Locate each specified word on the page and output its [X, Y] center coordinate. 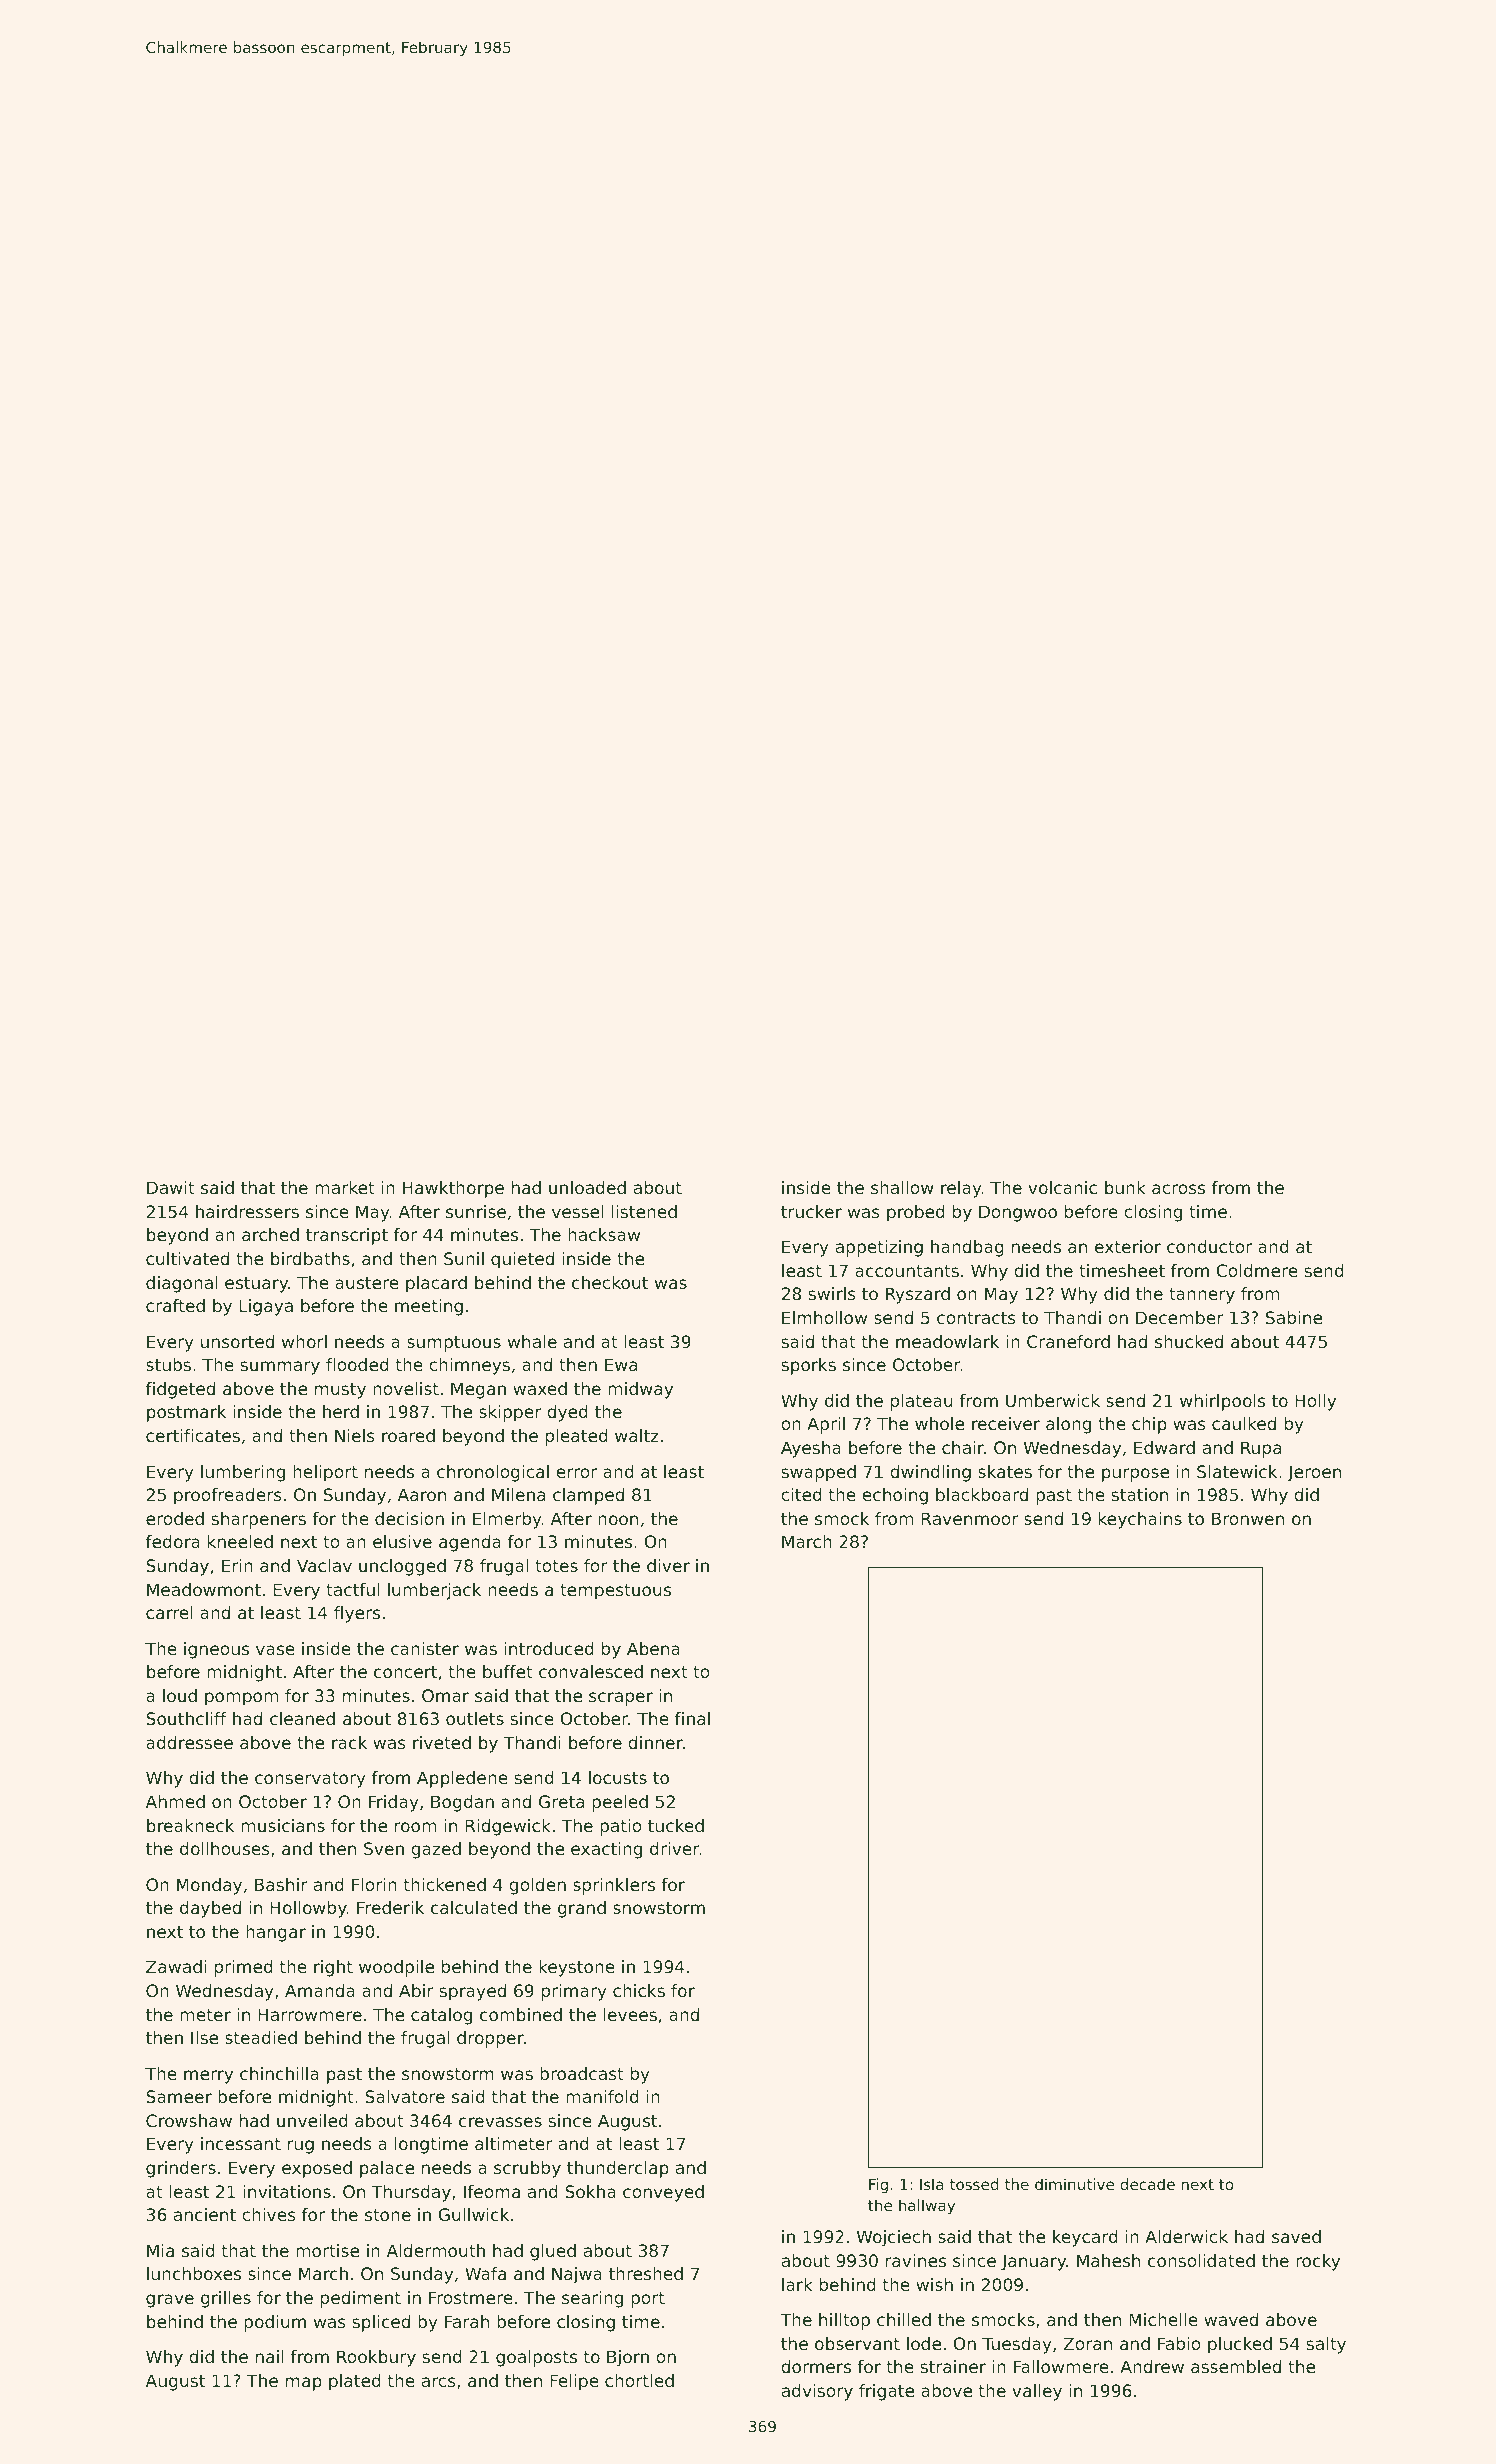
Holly [1315, 1402]
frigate [886, 2392]
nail [270, 2356]
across [1178, 1189]
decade [1147, 2184]
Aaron [422, 1494]
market [345, 1187]
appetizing [879, 1248]
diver [668, 1565]
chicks [639, 1990]
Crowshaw [189, 2120]
